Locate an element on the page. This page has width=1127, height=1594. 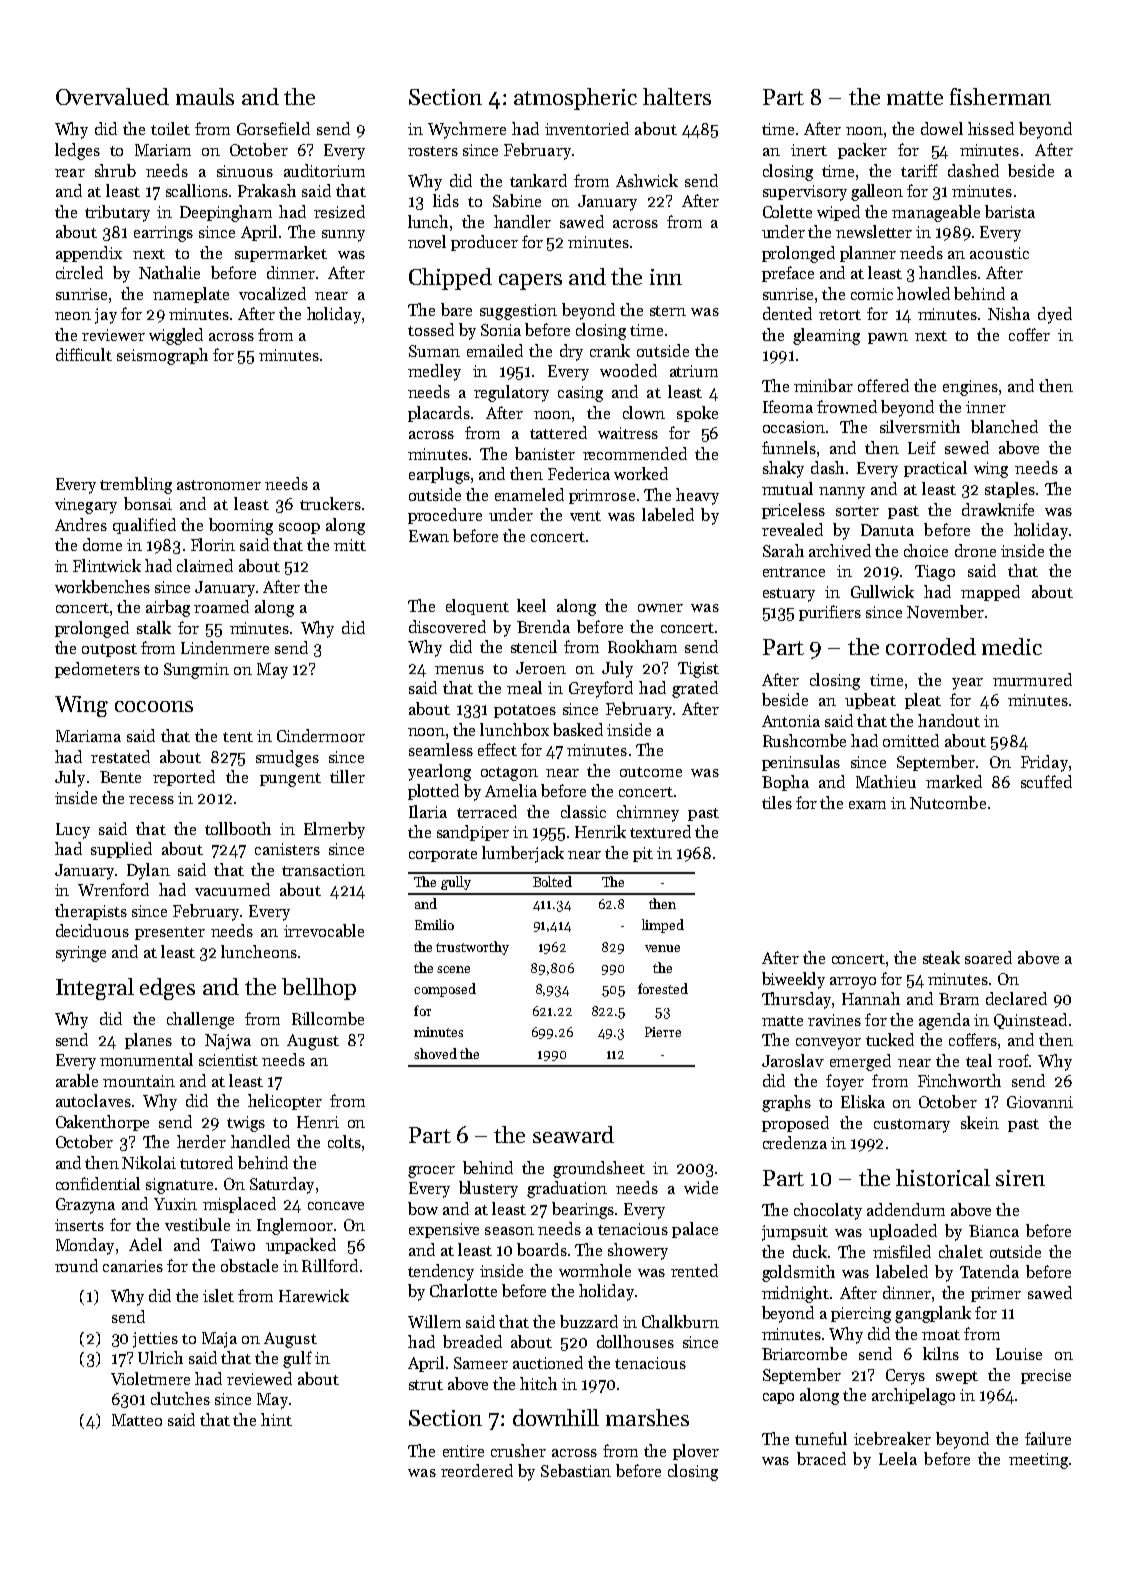
steak is located at coordinates (941, 957).
